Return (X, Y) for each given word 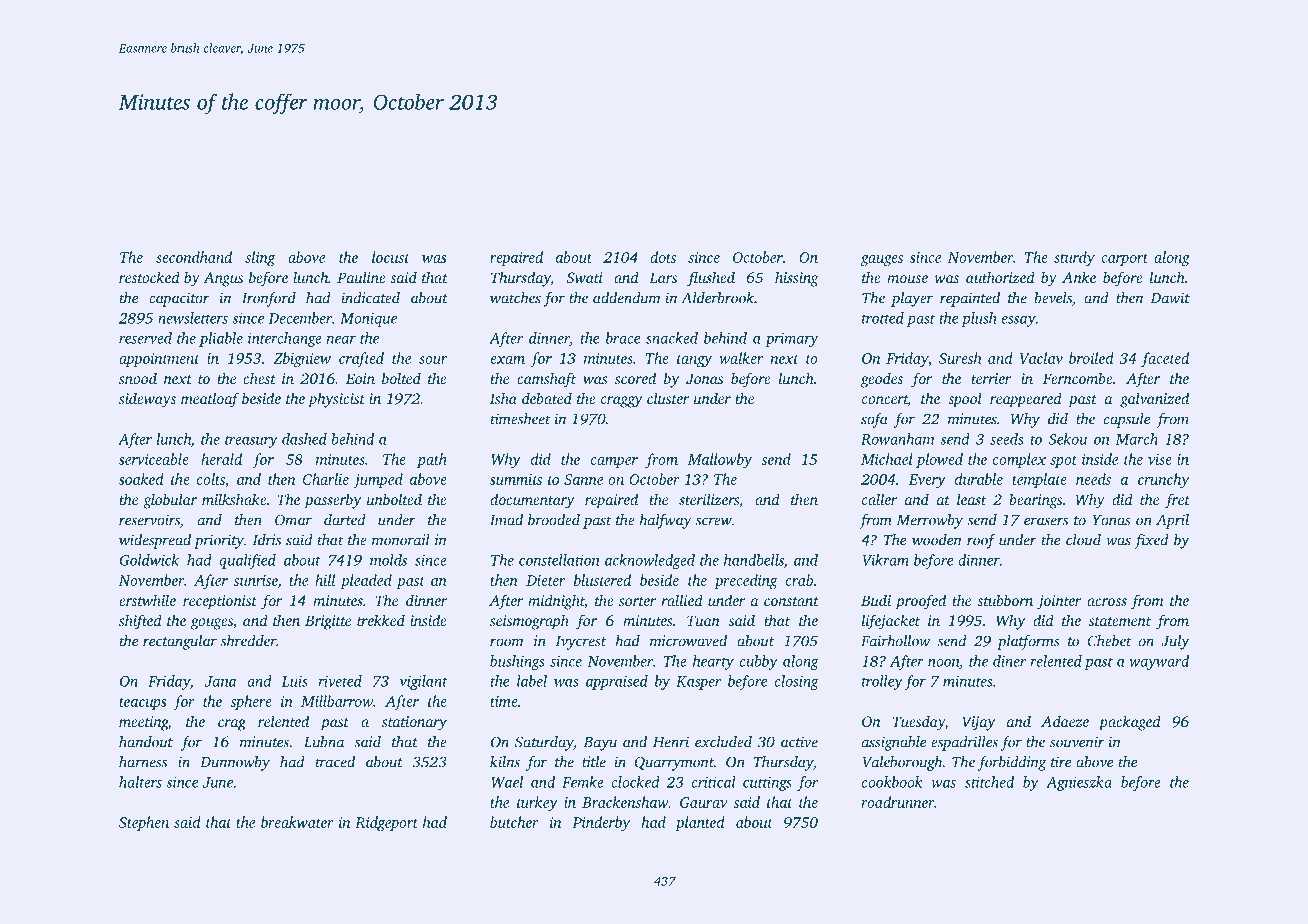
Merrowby (930, 521)
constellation (559, 560)
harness (143, 762)
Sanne (583, 479)
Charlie (326, 479)
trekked (381, 620)
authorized (1000, 277)
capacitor (179, 299)
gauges (882, 261)
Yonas (1111, 520)
